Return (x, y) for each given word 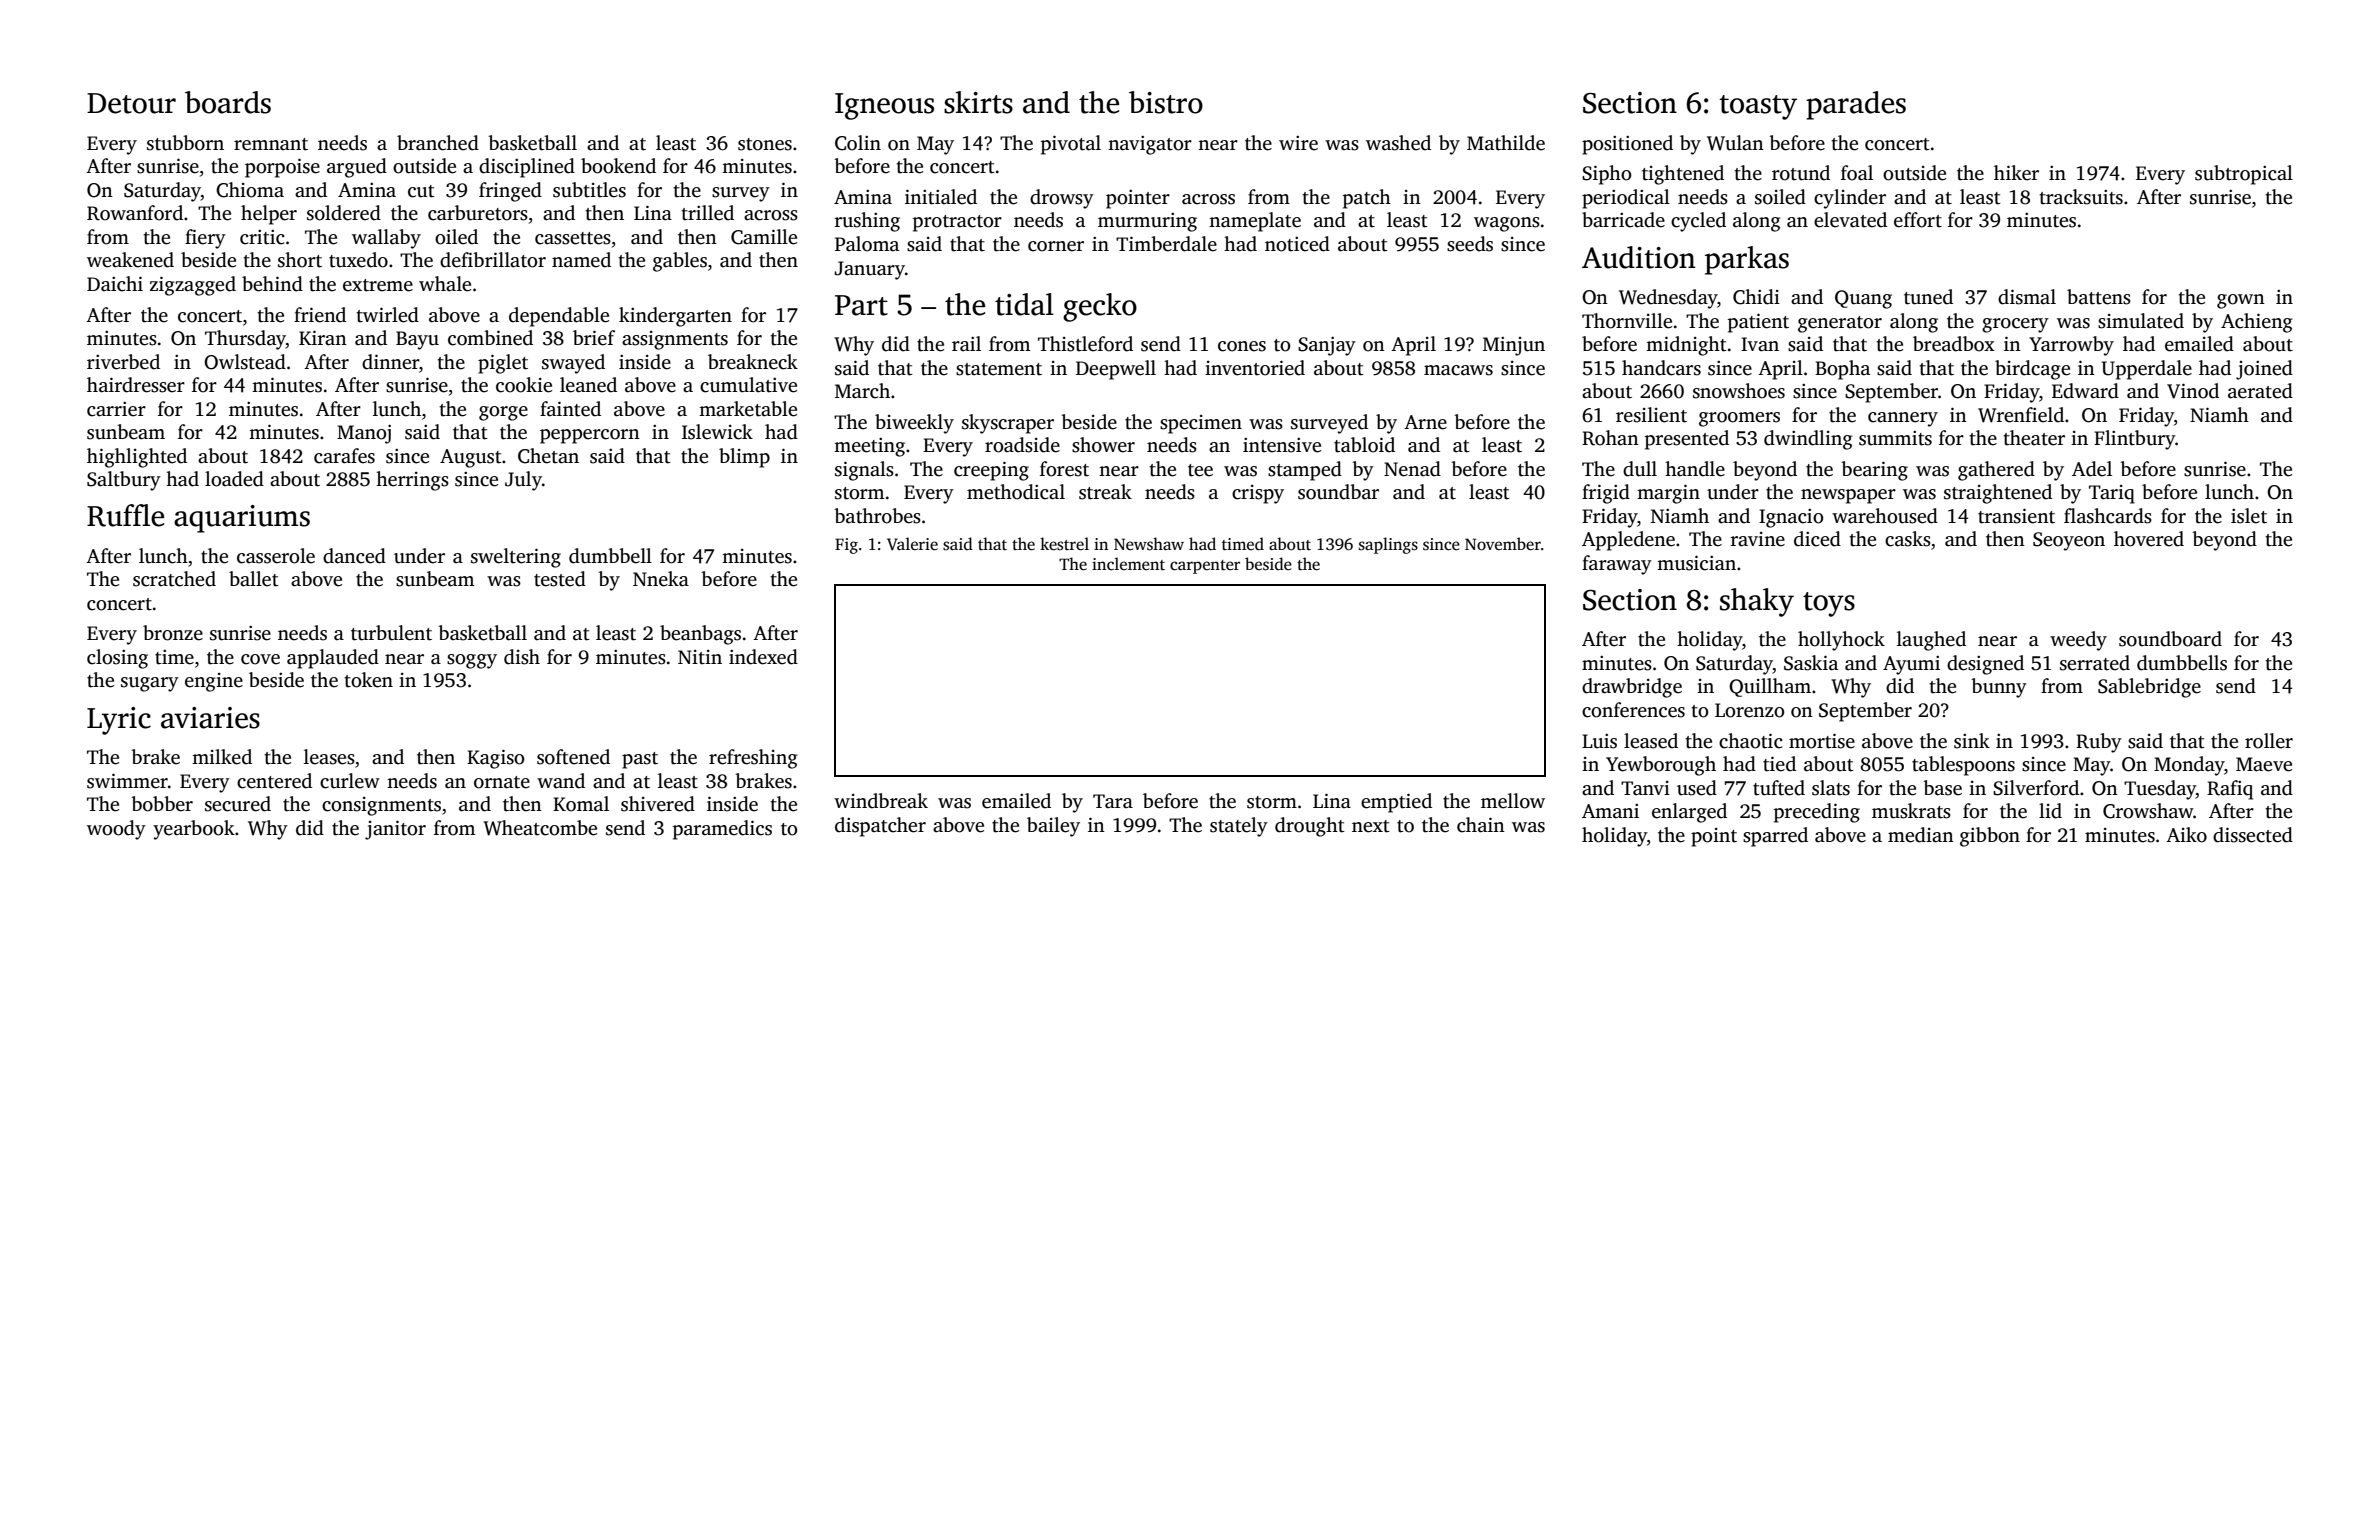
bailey (1053, 827)
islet (2249, 516)
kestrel (1064, 544)
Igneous (884, 106)
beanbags (700, 635)
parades (1856, 105)
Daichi (115, 284)
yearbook (194, 830)
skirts (978, 102)
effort (1918, 220)
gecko (1100, 307)
